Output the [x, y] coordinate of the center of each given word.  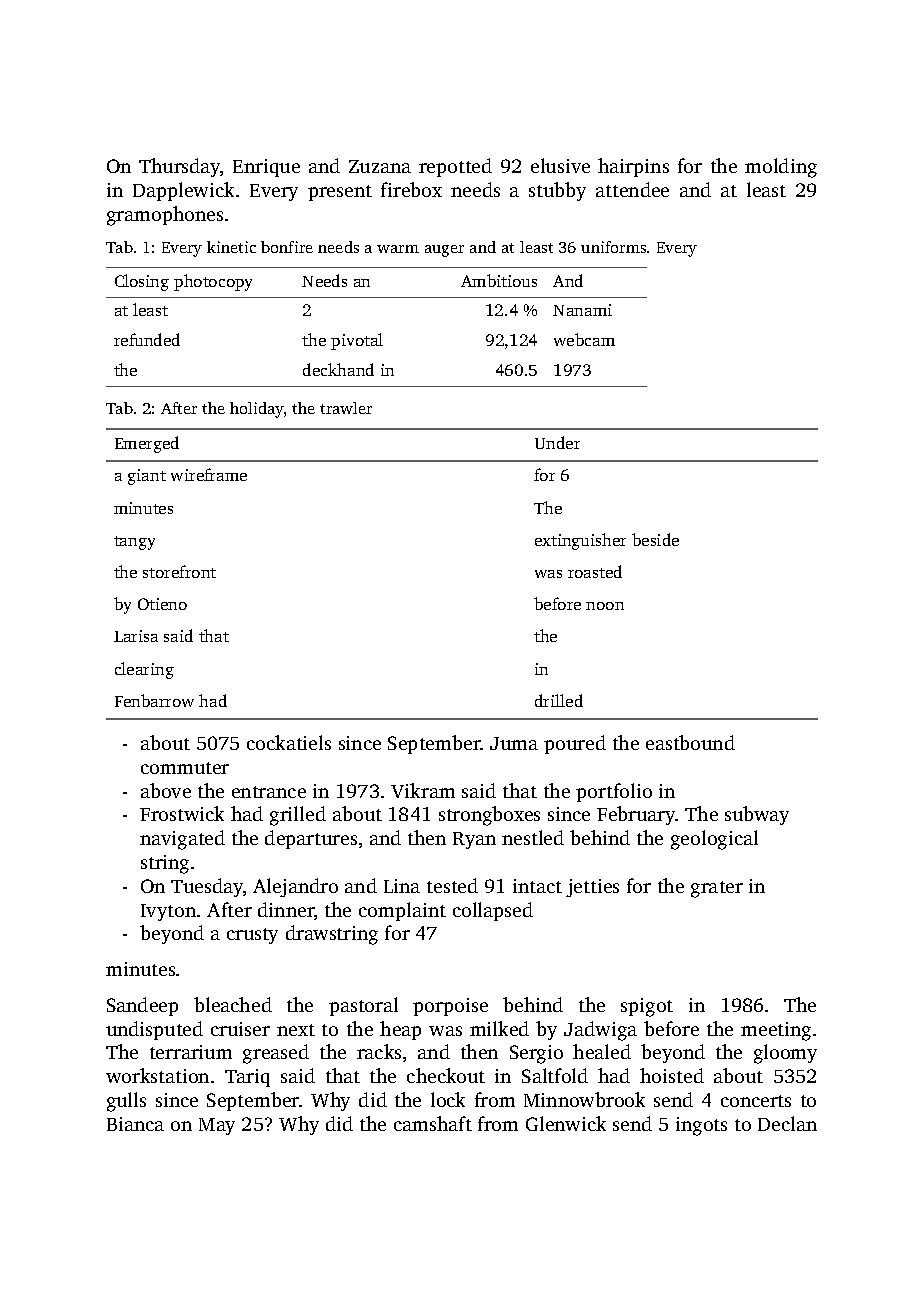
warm [398, 249]
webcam [584, 339]
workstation [157, 1075]
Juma [514, 743]
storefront [179, 571]
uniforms [613, 247]
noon [605, 606]
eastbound [690, 742]
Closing [142, 282]
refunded [147, 339]
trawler [346, 408]
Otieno [162, 604]
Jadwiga [600, 1031]
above [166, 790]
